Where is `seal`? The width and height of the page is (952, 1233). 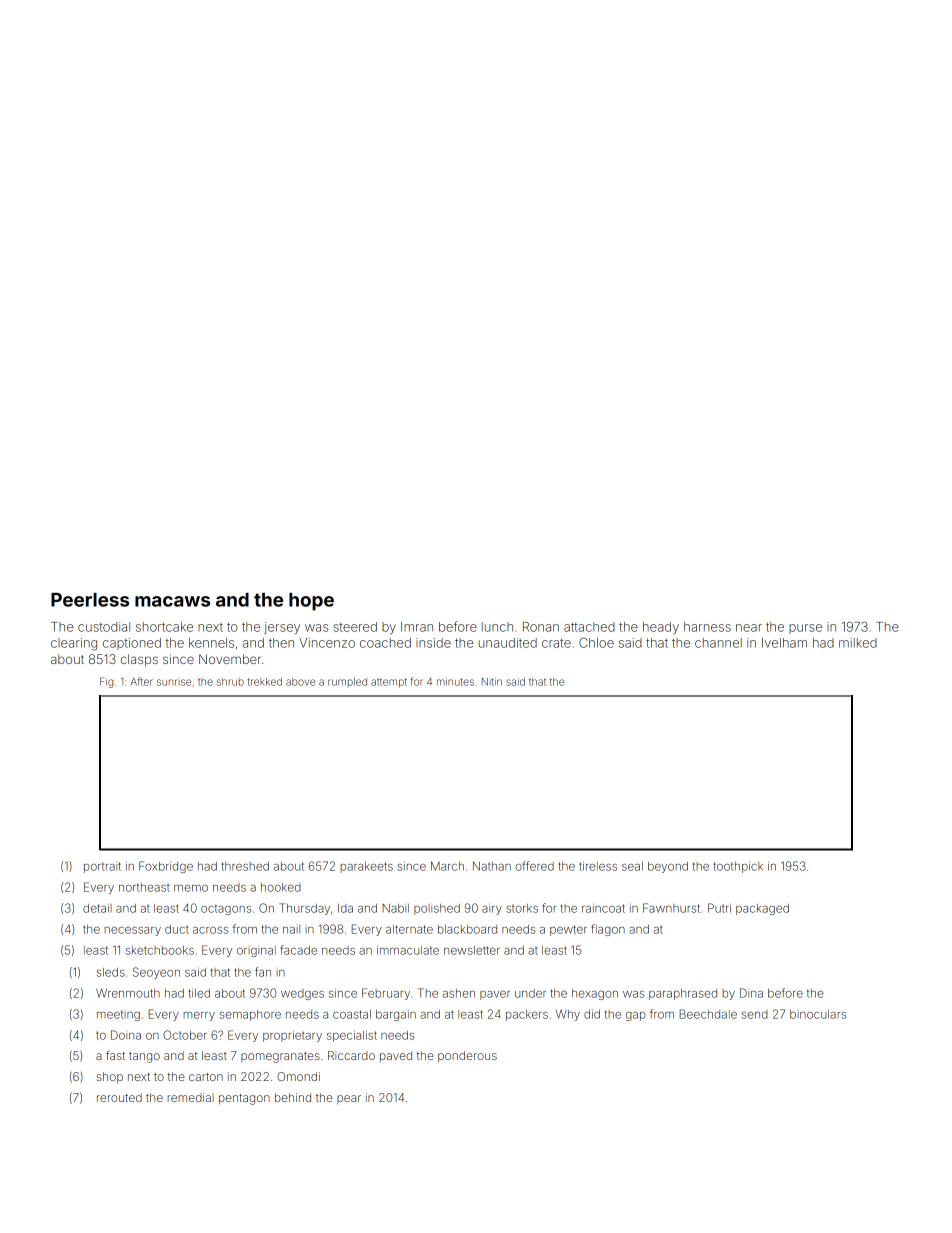 seal is located at coordinates (632, 866).
